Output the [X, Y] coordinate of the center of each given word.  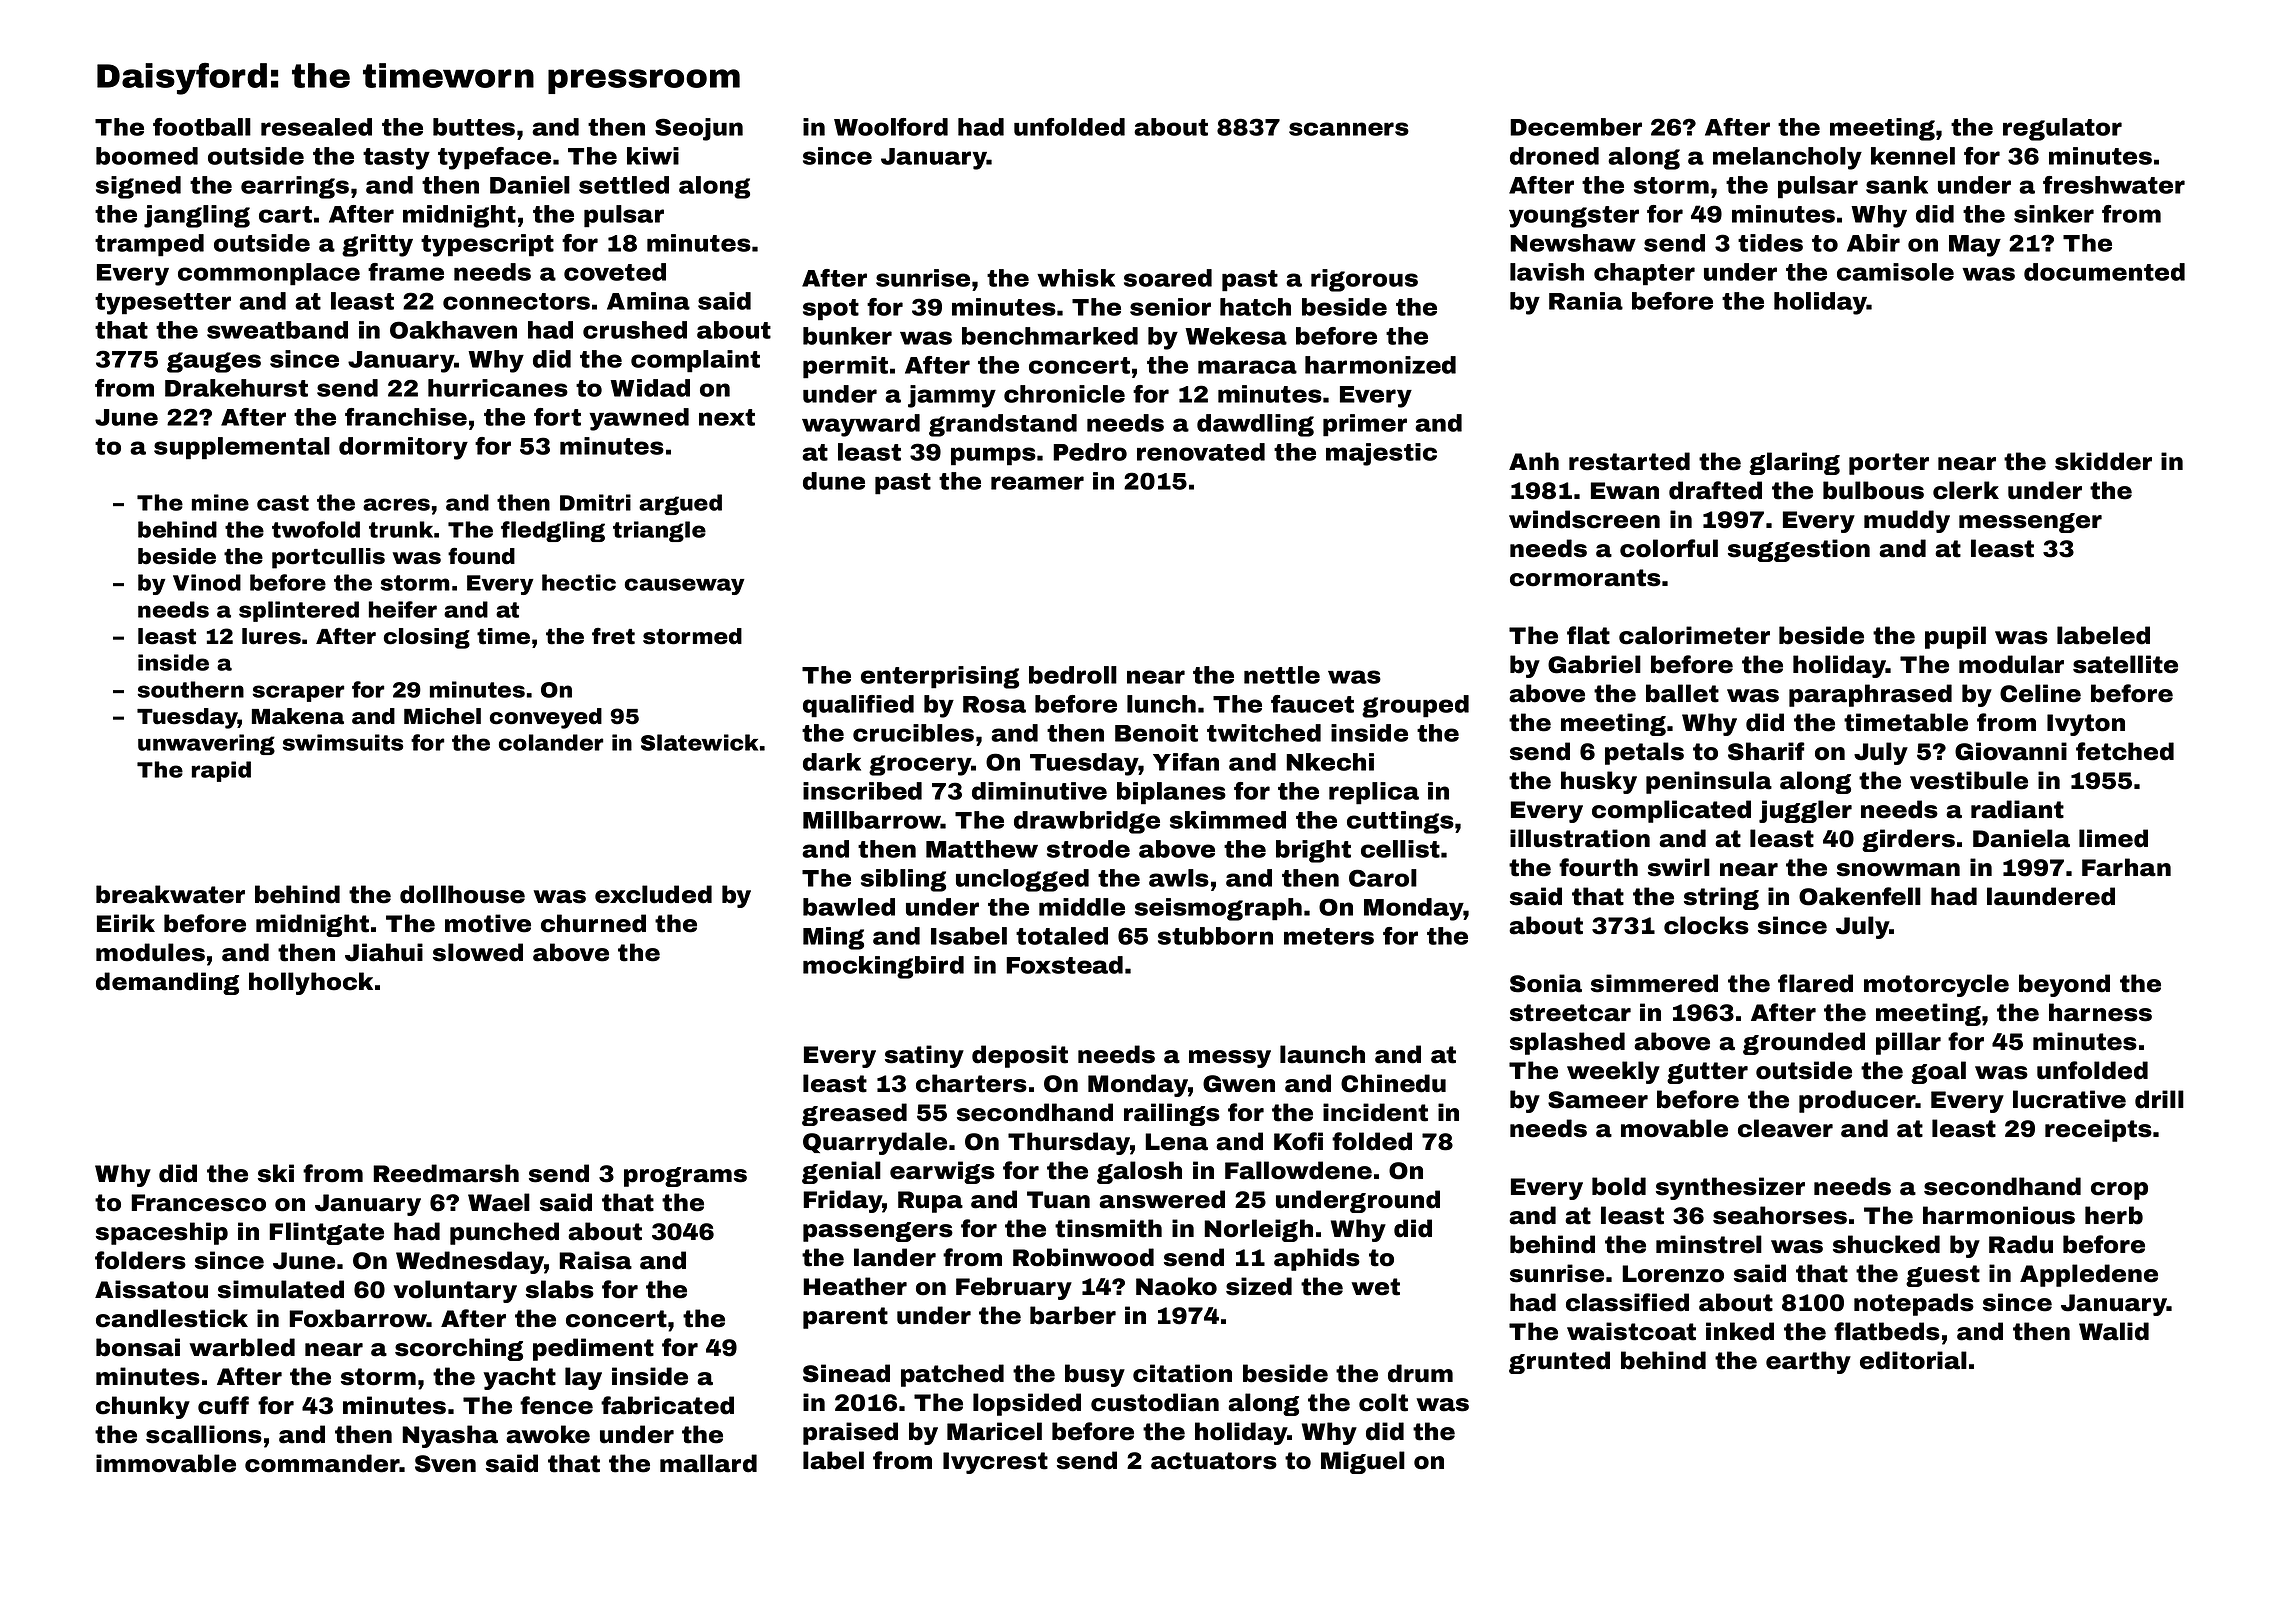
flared [1815, 983]
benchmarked [1050, 336]
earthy [1808, 1362]
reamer [1037, 483]
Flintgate [326, 1233]
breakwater [170, 894]
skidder [2103, 461]
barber [1073, 1315]
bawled [849, 907]
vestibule [1969, 780]
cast [283, 503]
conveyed [546, 718]
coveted [615, 272]
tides [1770, 243]
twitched [1264, 733]
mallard [708, 1463]
